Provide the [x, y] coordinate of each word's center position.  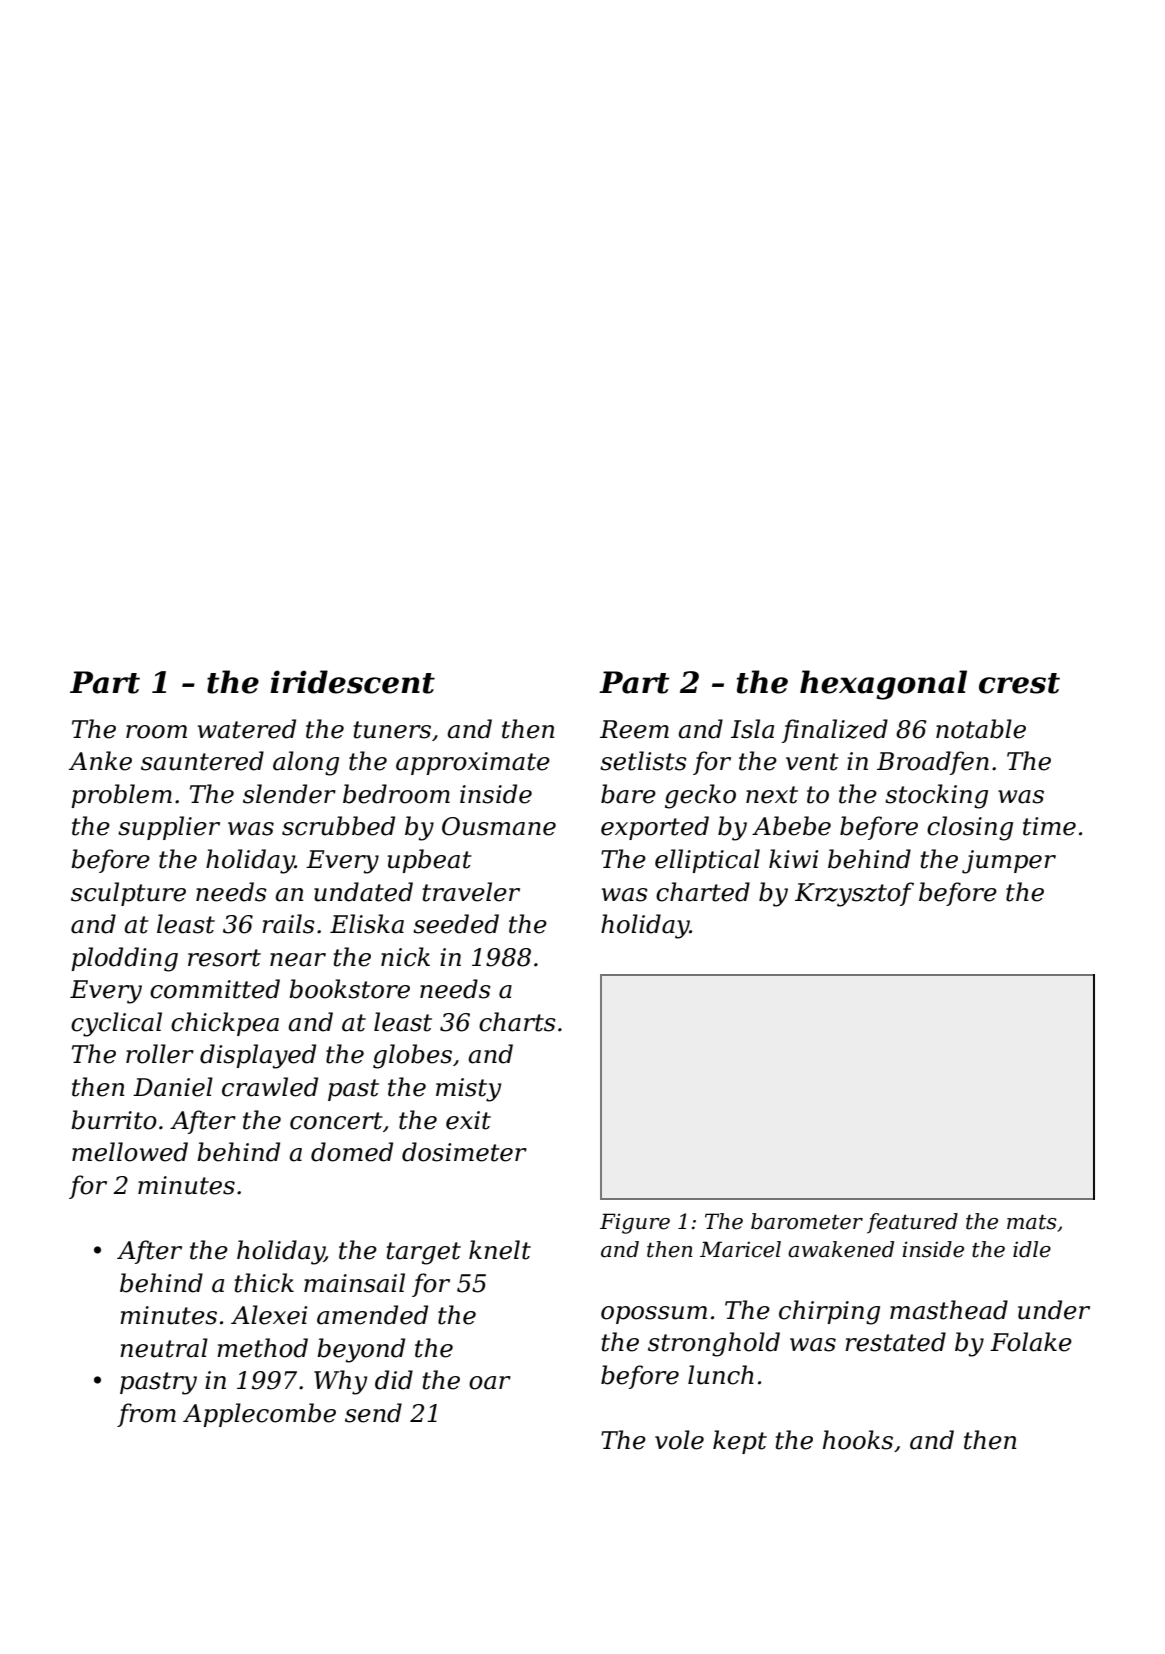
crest [1019, 683]
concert [336, 1121]
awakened [841, 1249]
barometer [807, 1221]
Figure [635, 1223]
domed [352, 1152]
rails [288, 924]
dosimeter [464, 1152]
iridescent [352, 682]
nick [405, 957]
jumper [1009, 862]
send [373, 1413]
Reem [634, 729]
